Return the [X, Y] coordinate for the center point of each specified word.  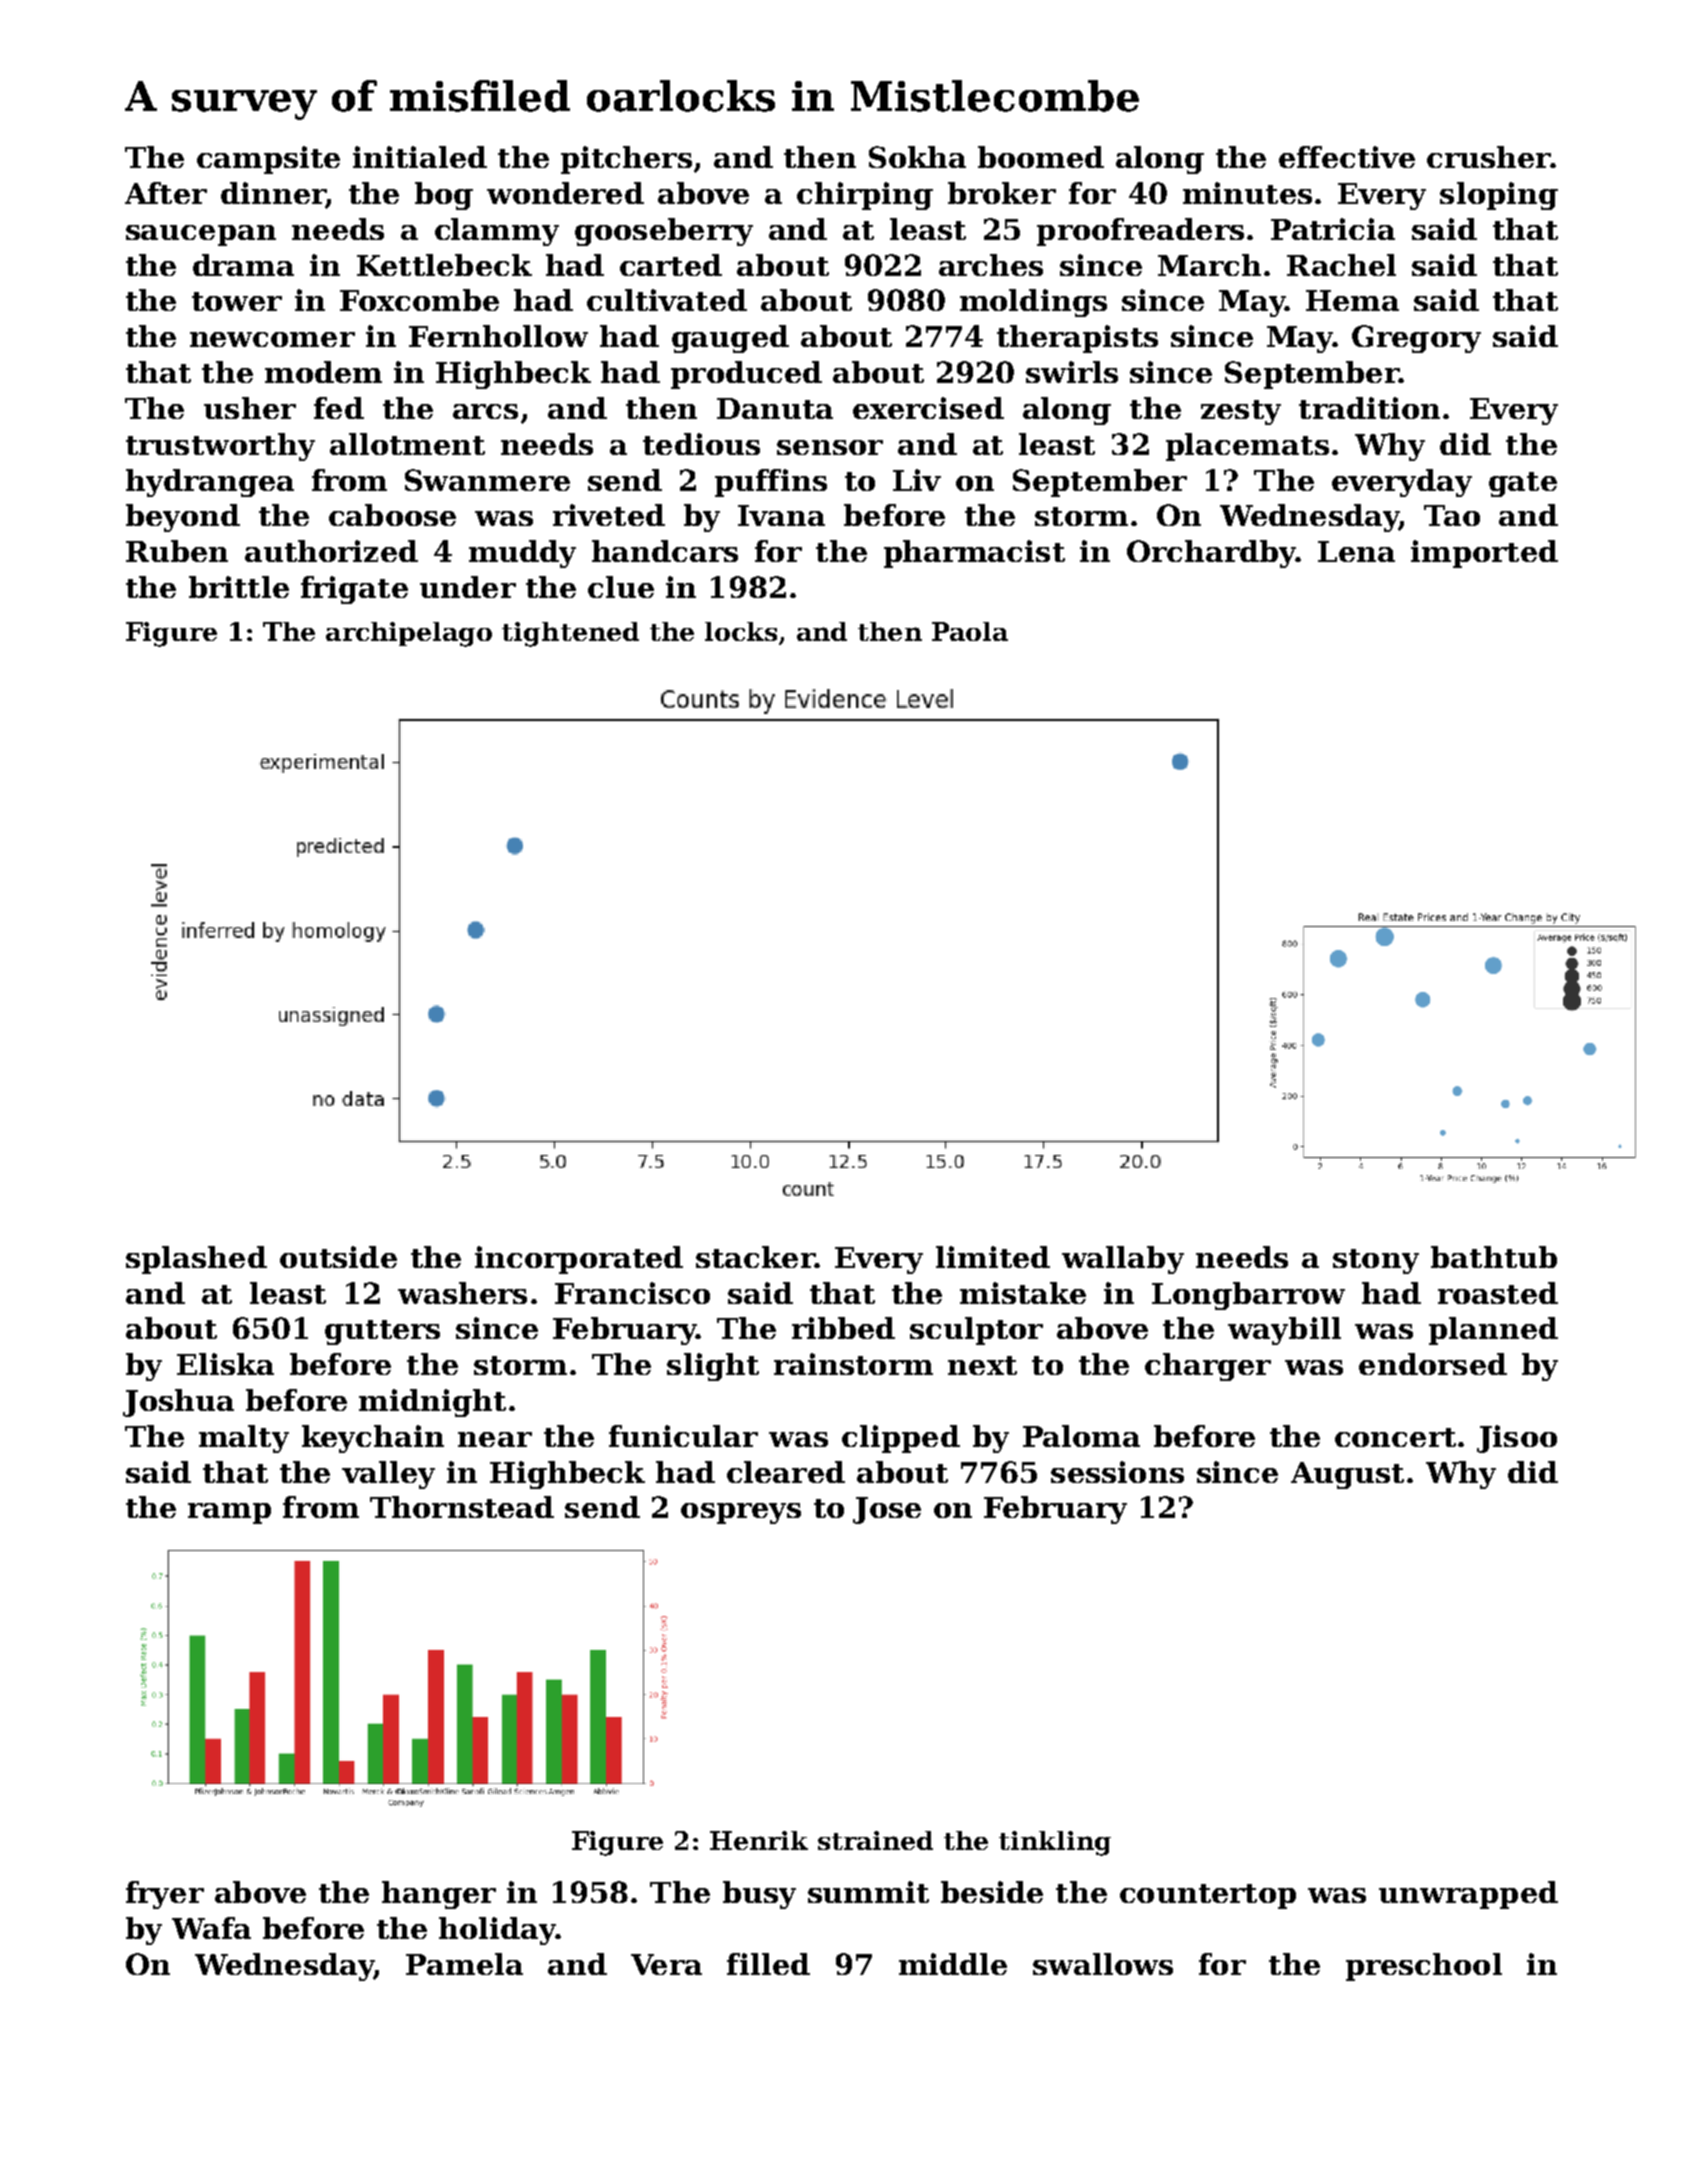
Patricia [1333, 229]
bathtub [1494, 1257]
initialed [420, 157]
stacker [755, 1257]
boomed [1041, 157]
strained [875, 1840]
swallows [1103, 1964]
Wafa [211, 1928]
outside [338, 1257]
